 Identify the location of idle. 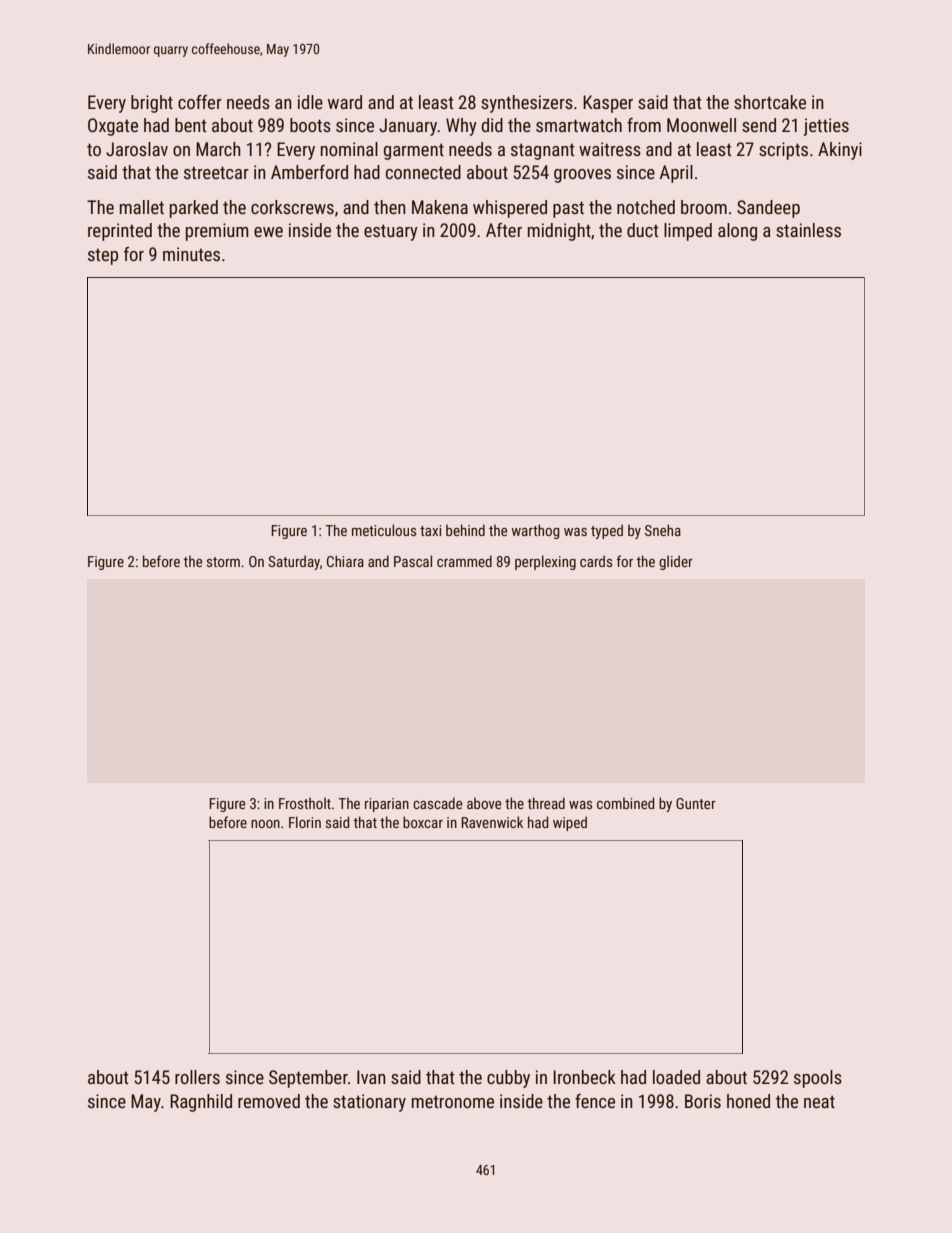
(310, 102).
